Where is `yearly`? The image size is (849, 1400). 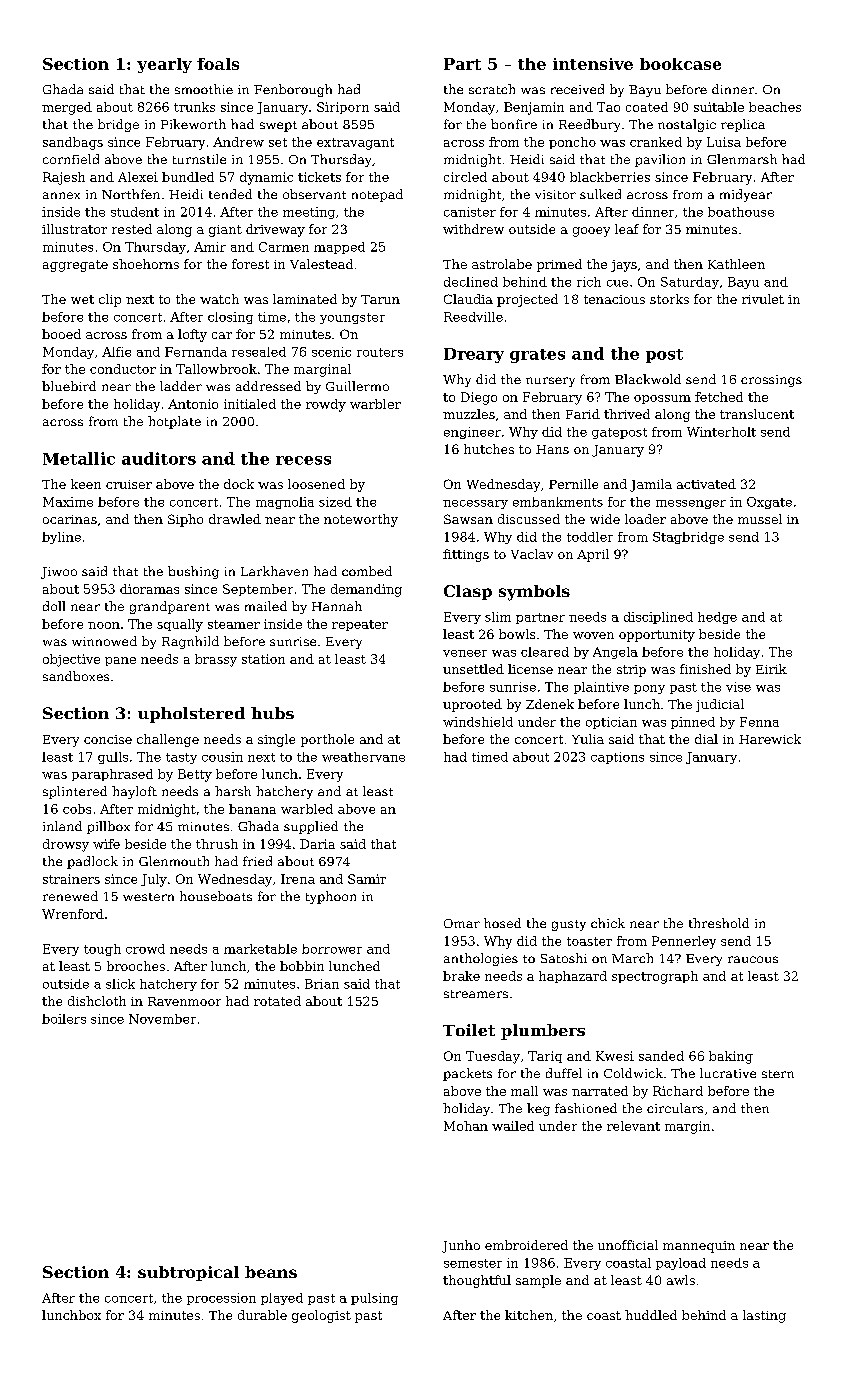
yearly is located at coordinates (164, 65).
